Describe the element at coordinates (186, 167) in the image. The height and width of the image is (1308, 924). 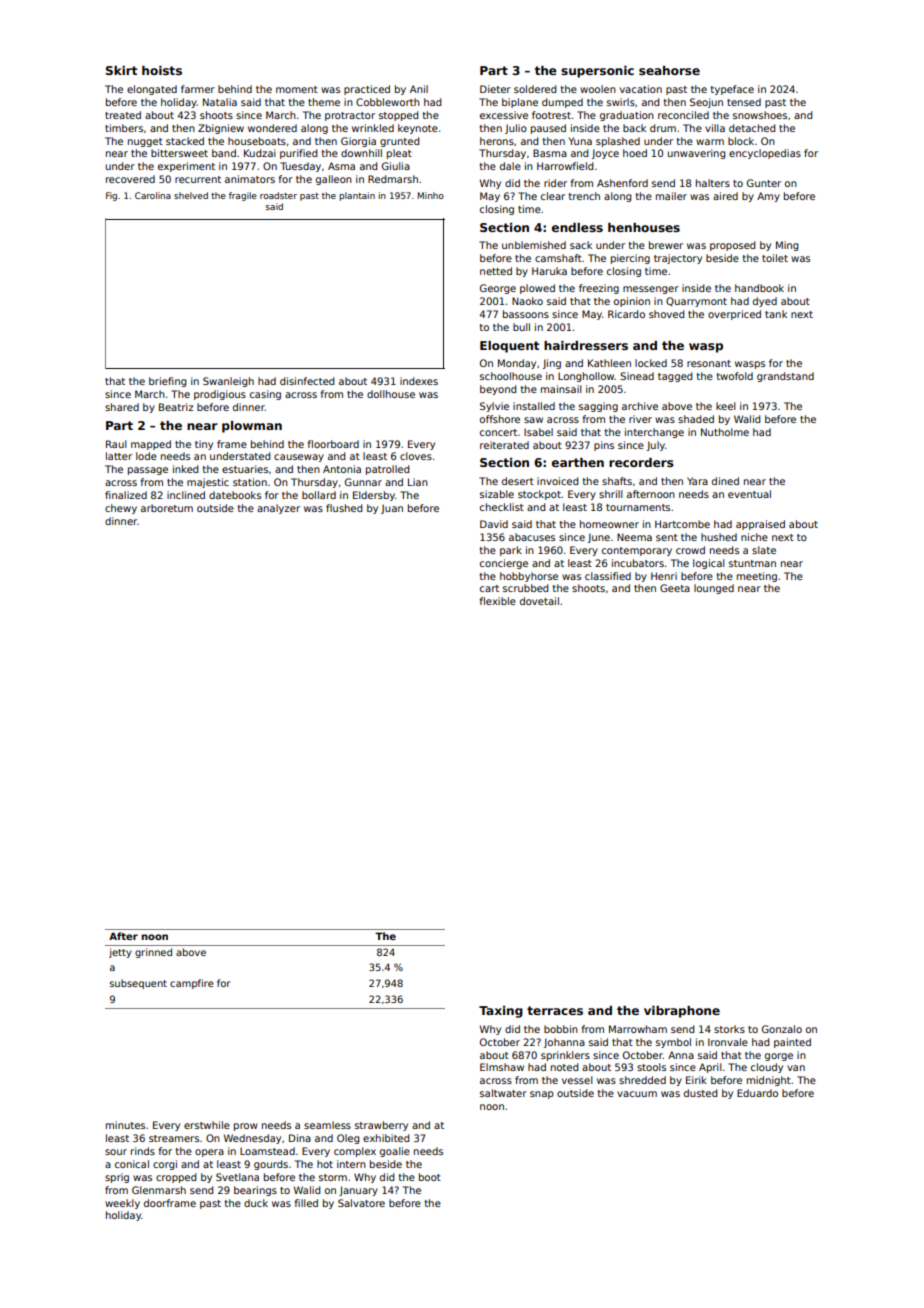
I see `experiment` at that location.
